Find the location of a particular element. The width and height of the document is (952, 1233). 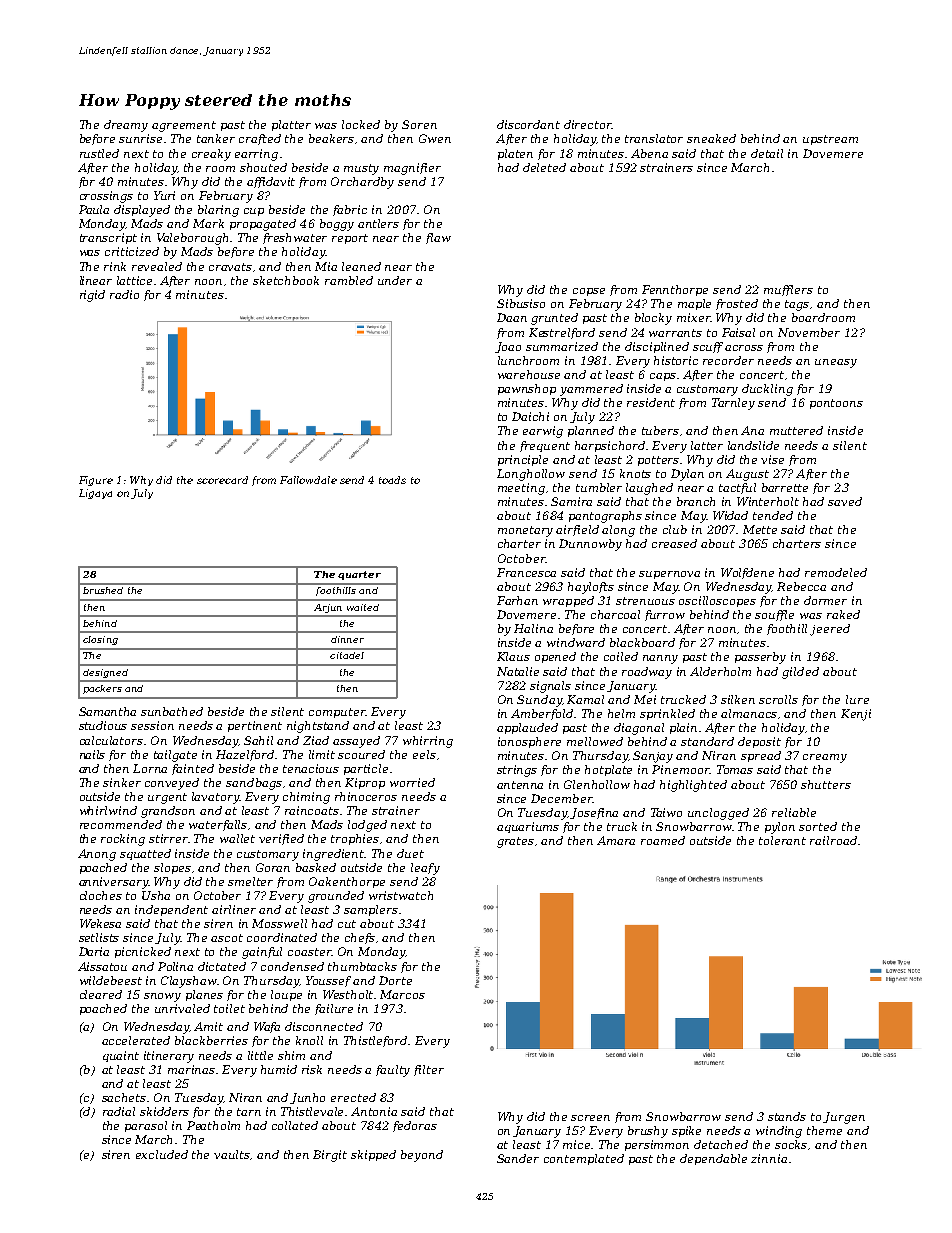

stands is located at coordinates (787, 1116).
